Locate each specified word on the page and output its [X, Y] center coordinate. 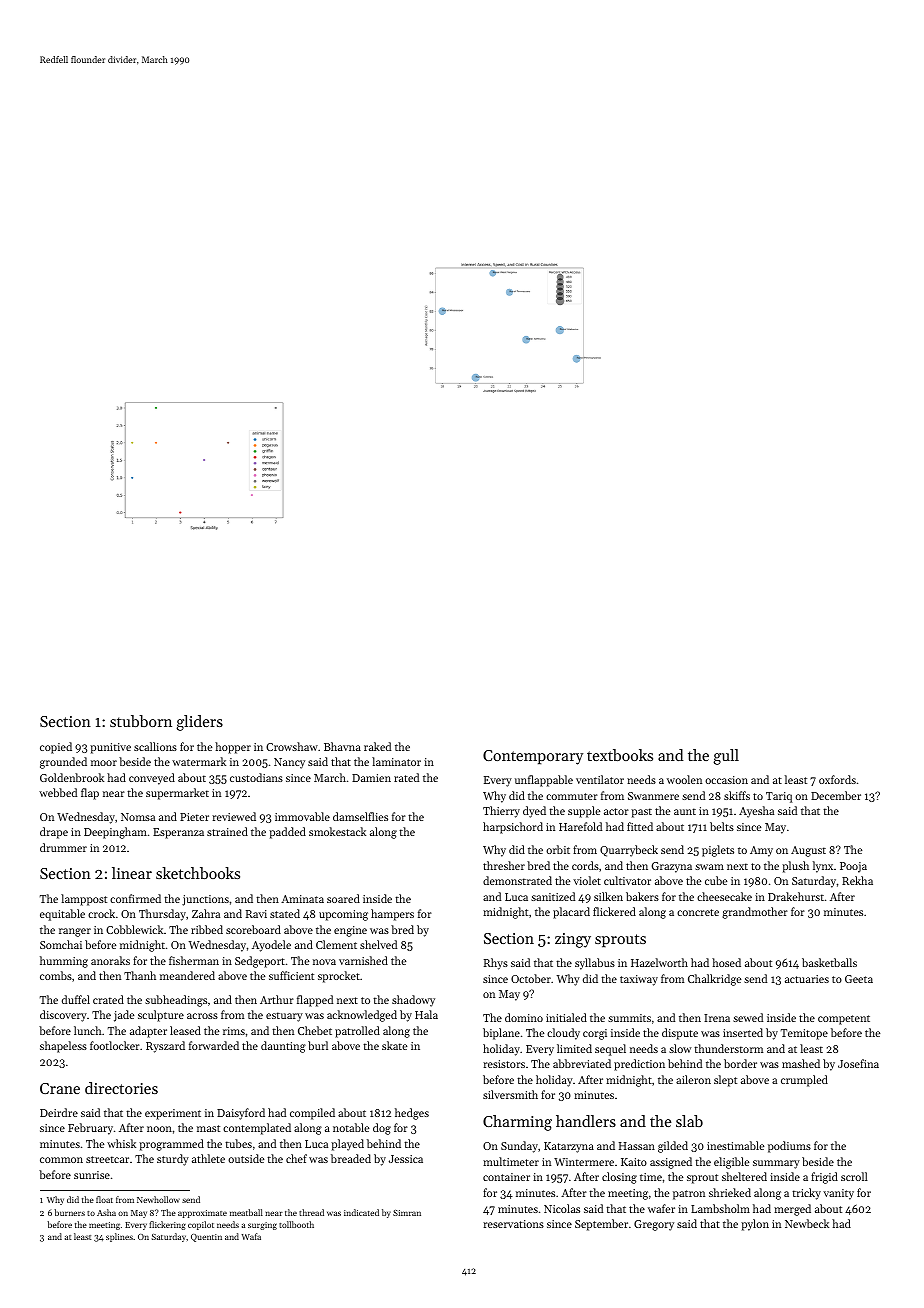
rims [234, 1031]
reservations [513, 1224]
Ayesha [756, 812]
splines [119, 1237]
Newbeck [807, 1223]
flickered [614, 911]
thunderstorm [728, 1048]
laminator [396, 761]
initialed [566, 1017]
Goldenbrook [72, 777]
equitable [62, 915]
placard [571, 913]
